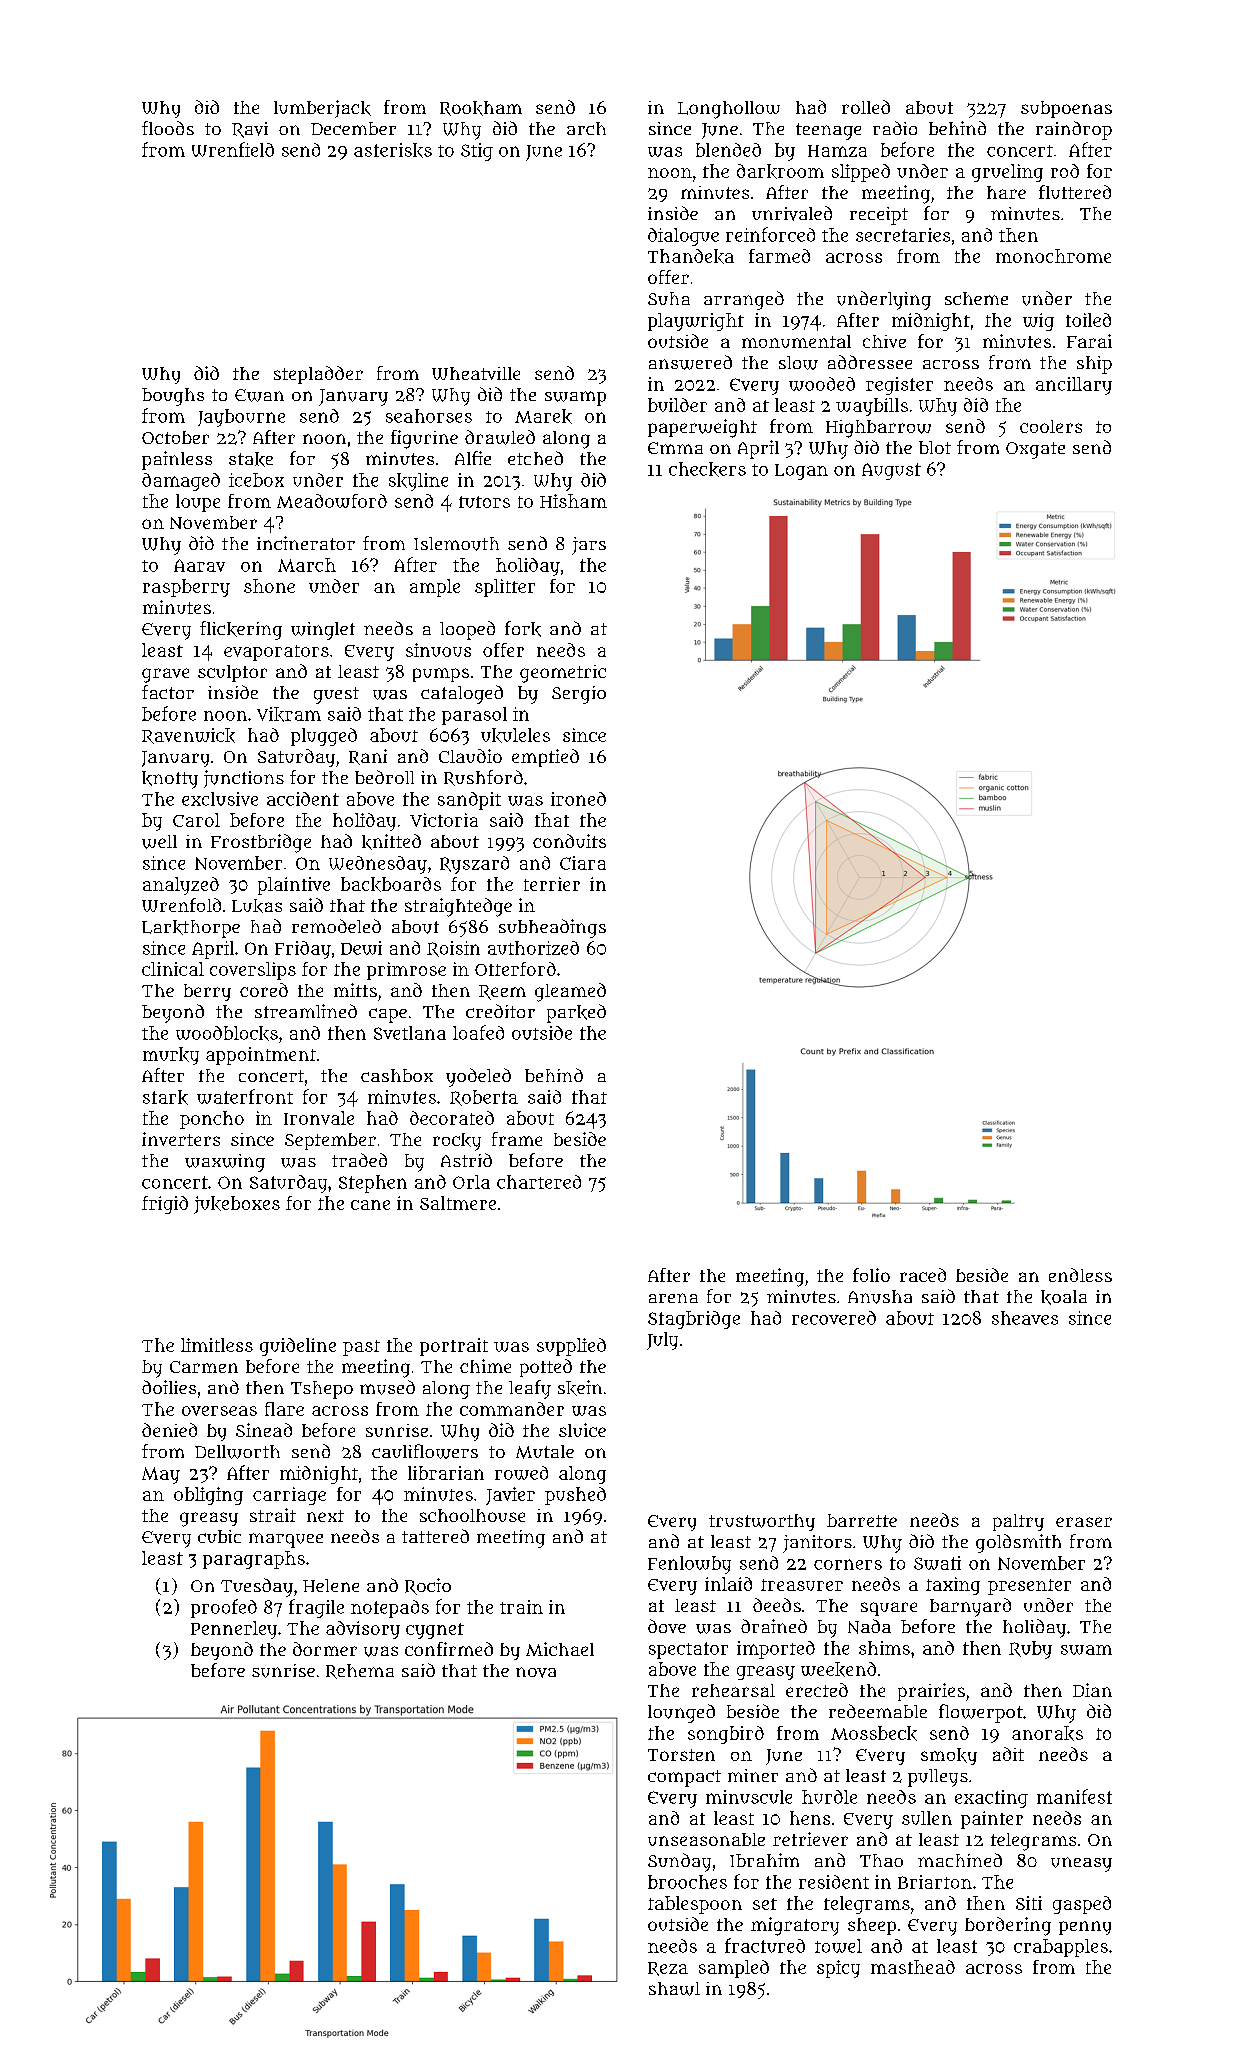  What do you see at coordinates (250, 130) in the screenshot?
I see `Ravi` at bounding box center [250, 130].
